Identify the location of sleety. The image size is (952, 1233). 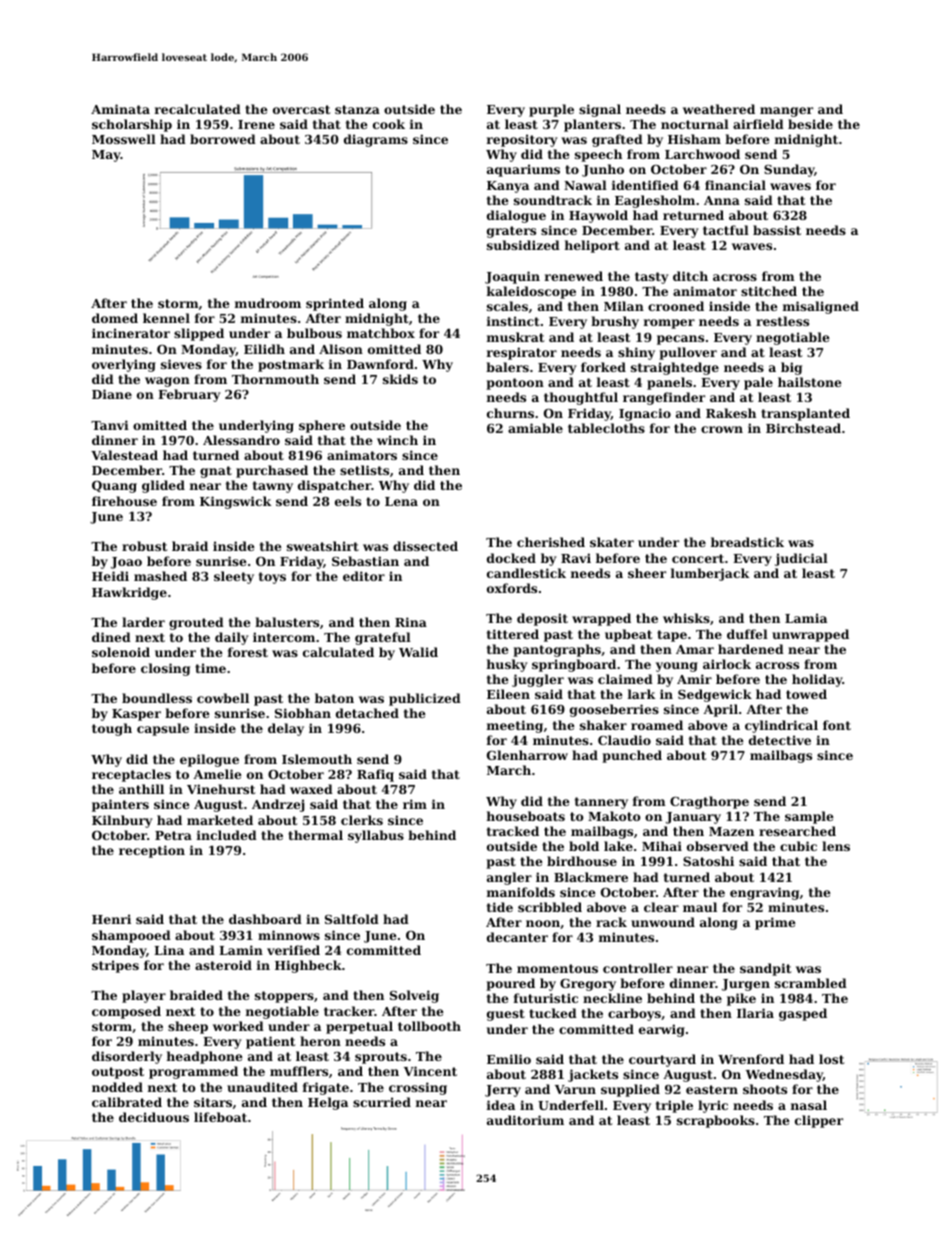
(234, 577).
